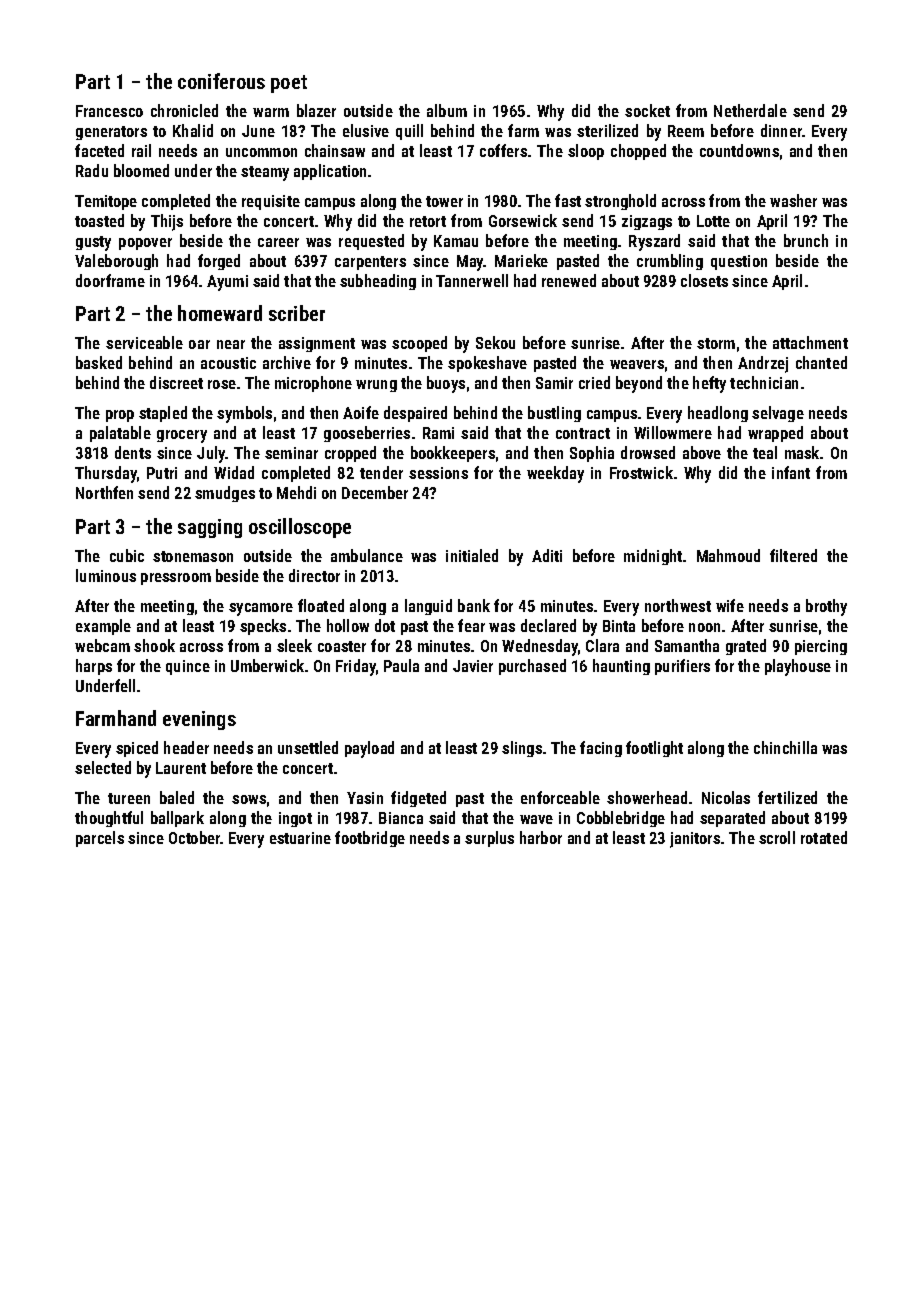 Image resolution: width=924 pixels, height=1308 pixels. What do you see at coordinates (447, 110) in the document?
I see `album` at bounding box center [447, 110].
